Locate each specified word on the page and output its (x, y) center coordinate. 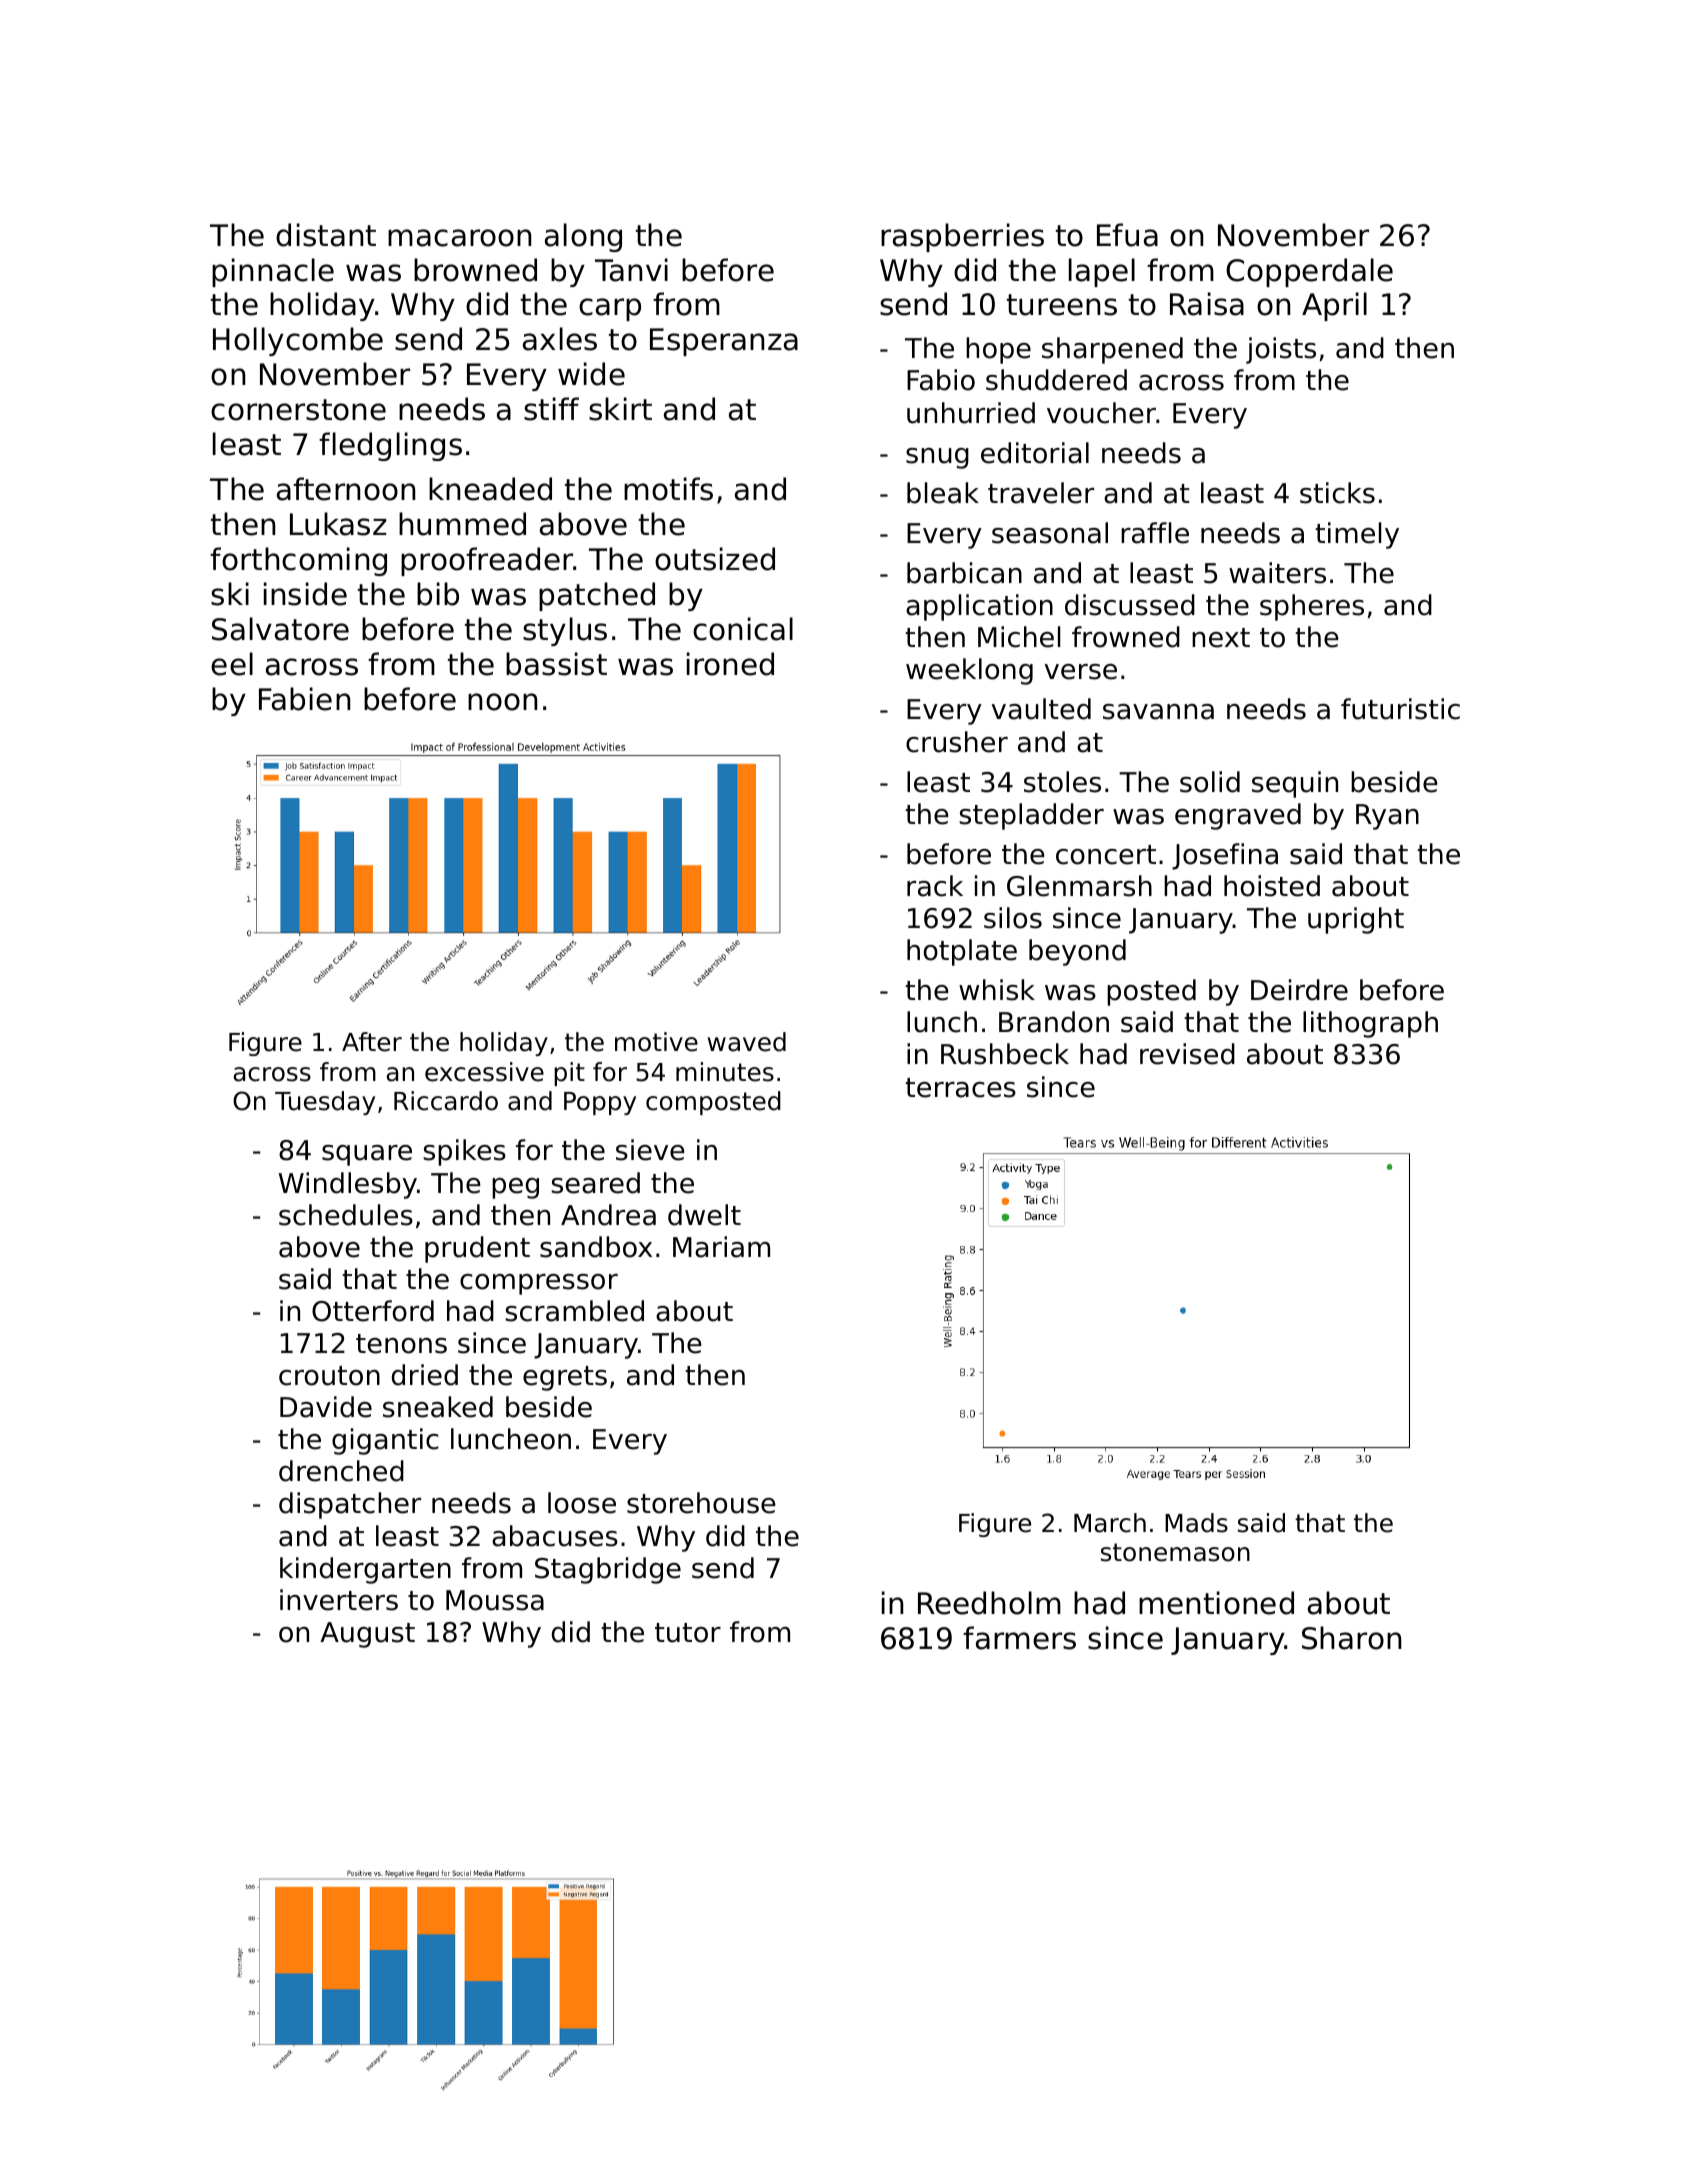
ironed (730, 664)
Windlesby (348, 1185)
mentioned (1216, 1603)
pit (569, 1074)
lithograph (1370, 1024)
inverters (339, 1600)
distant (326, 235)
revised (1187, 1054)
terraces (960, 1088)
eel (232, 664)
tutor (688, 1633)
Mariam (721, 1247)
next (1221, 638)
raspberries (962, 237)
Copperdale (1309, 272)
